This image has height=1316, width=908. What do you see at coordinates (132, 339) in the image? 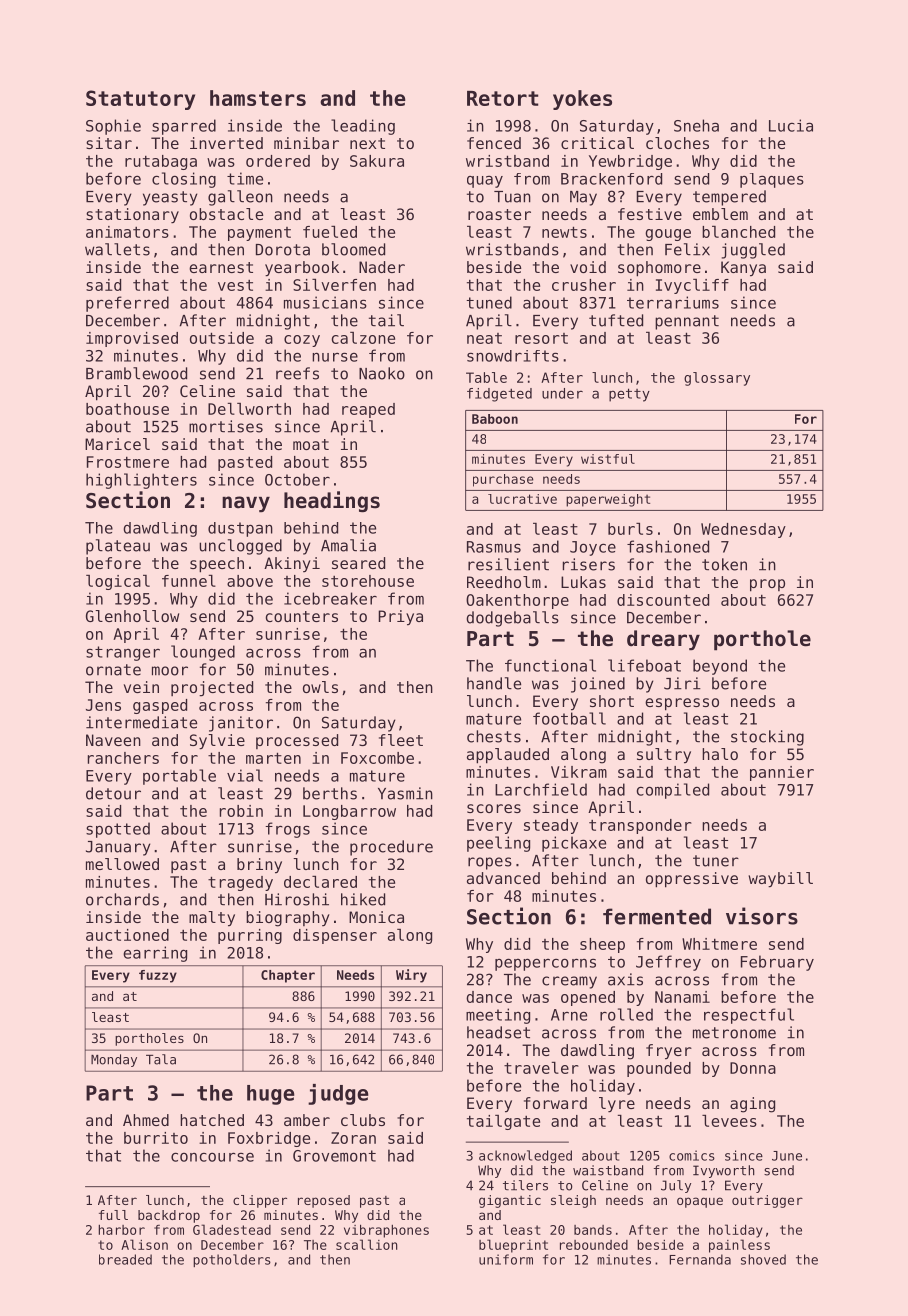
I see `improvised` at bounding box center [132, 339].
